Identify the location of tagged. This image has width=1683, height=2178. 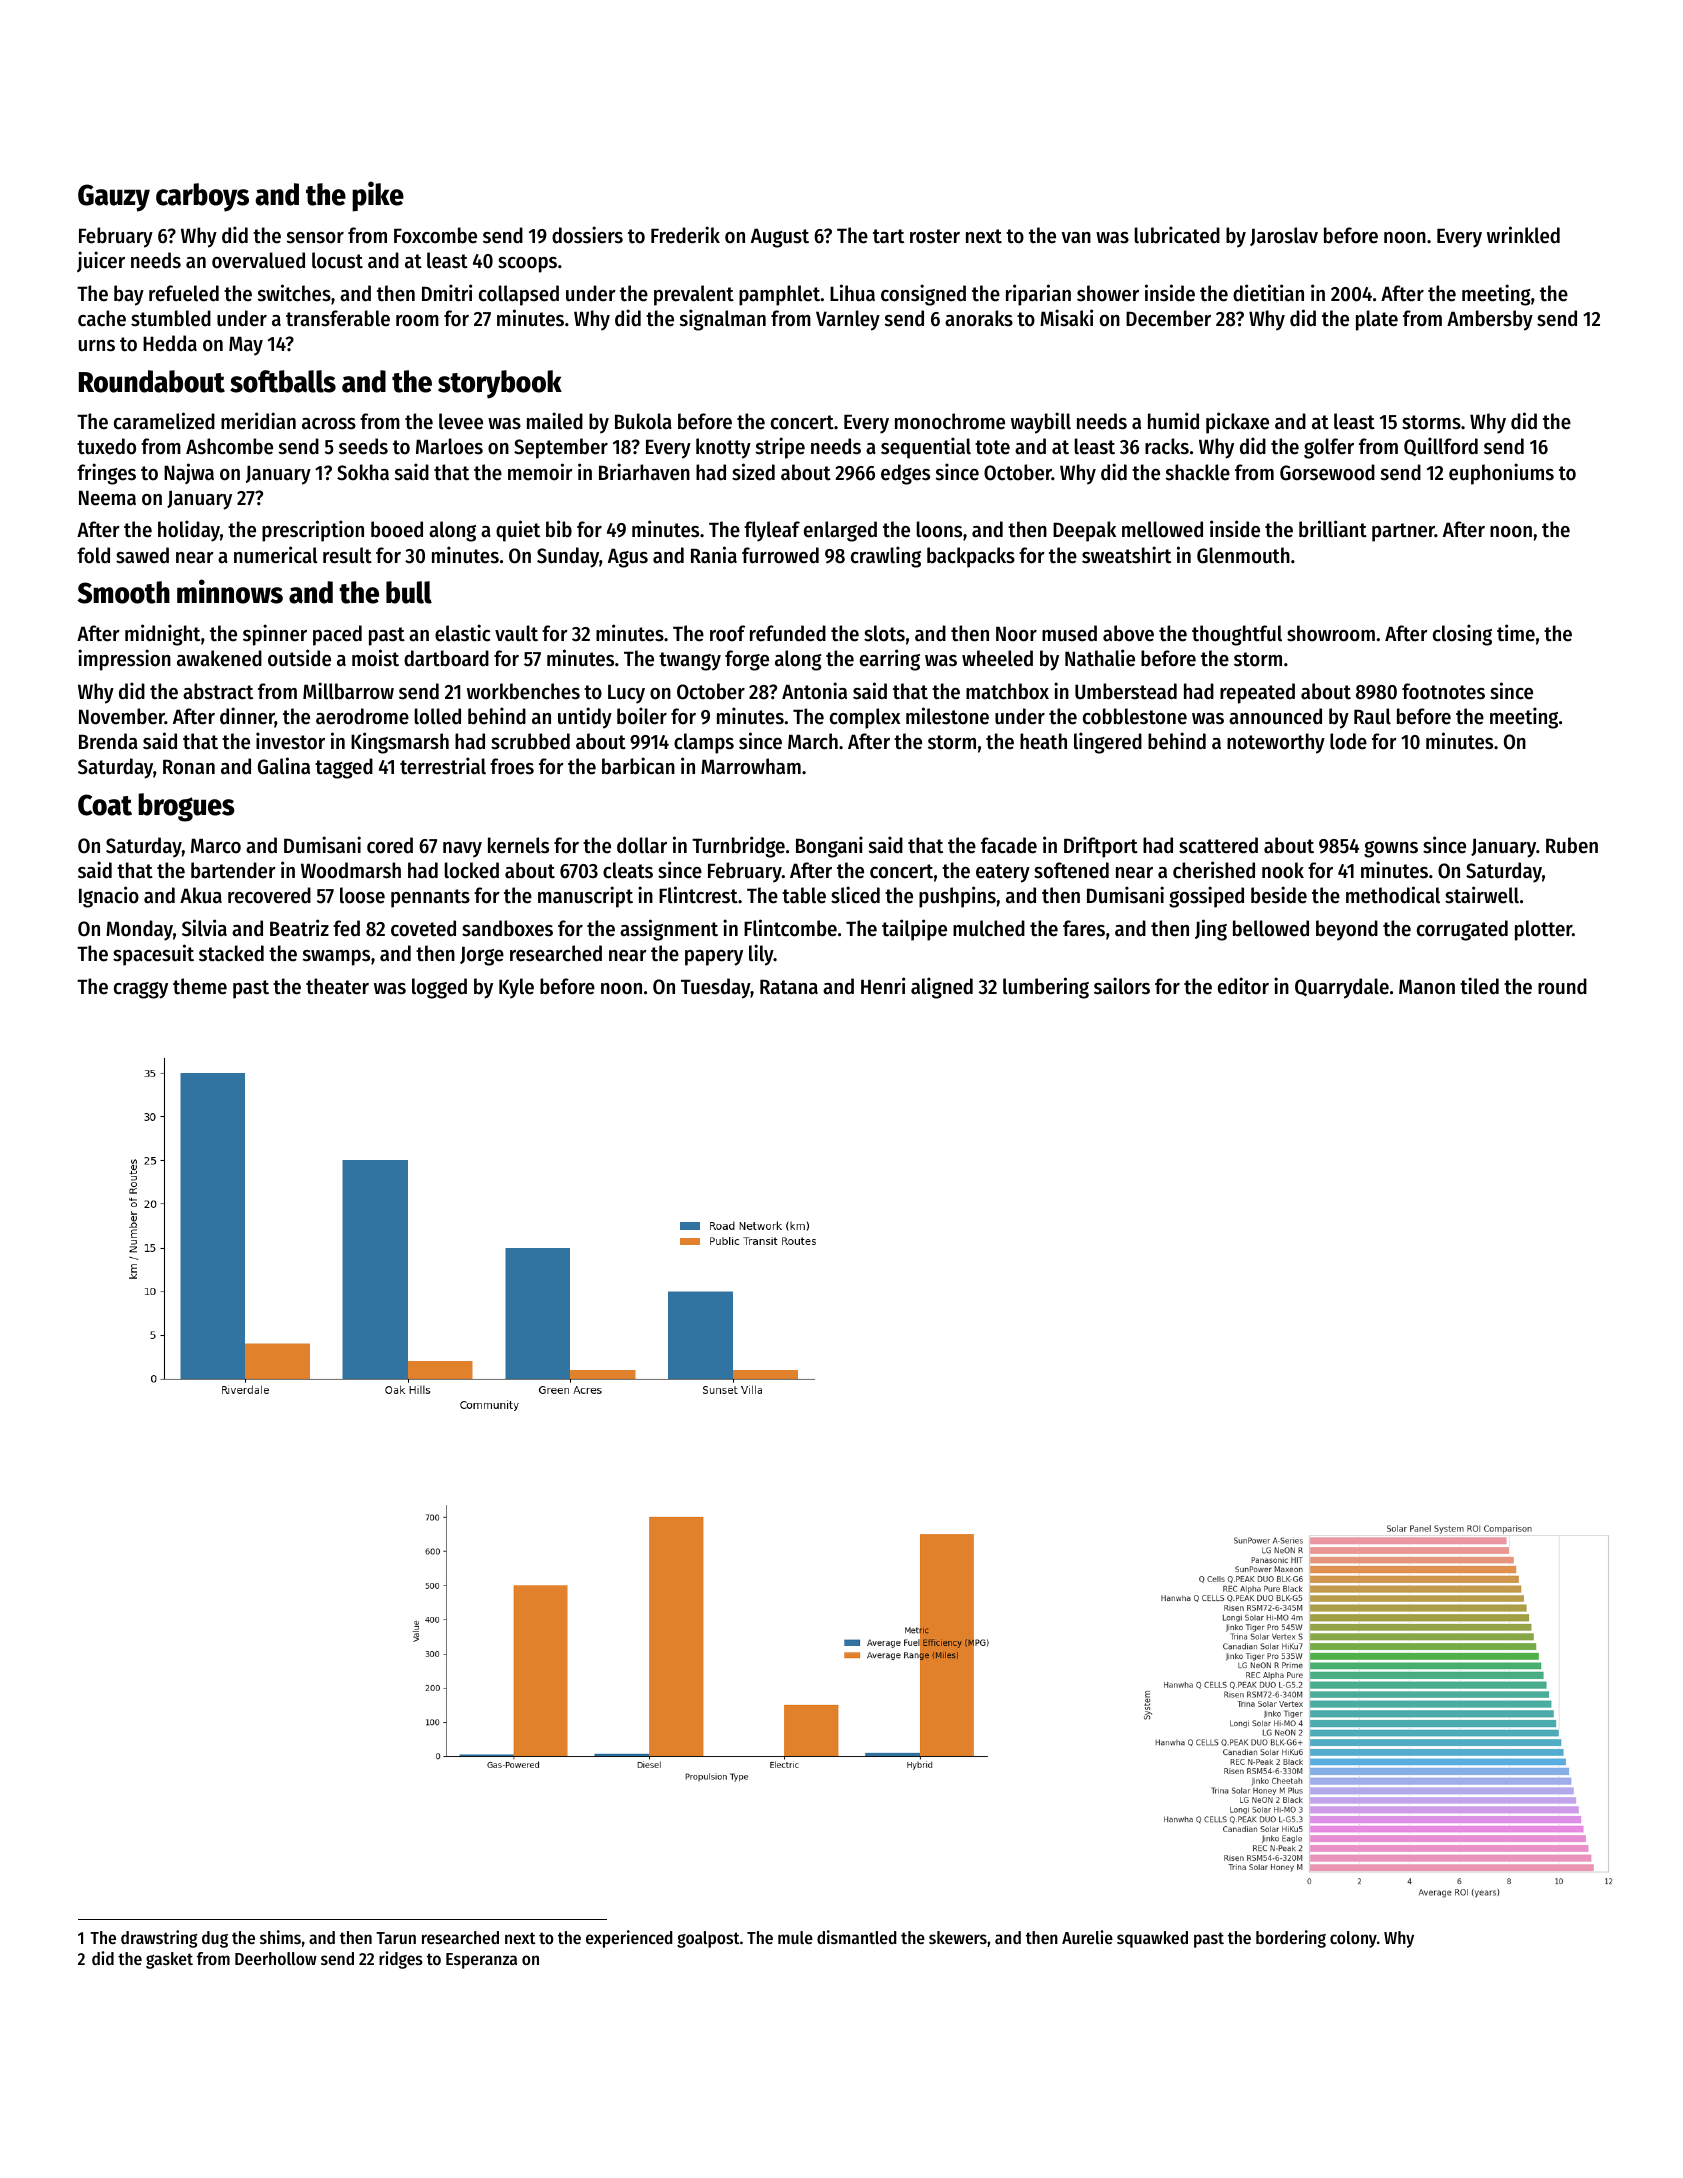
(344, 768).
